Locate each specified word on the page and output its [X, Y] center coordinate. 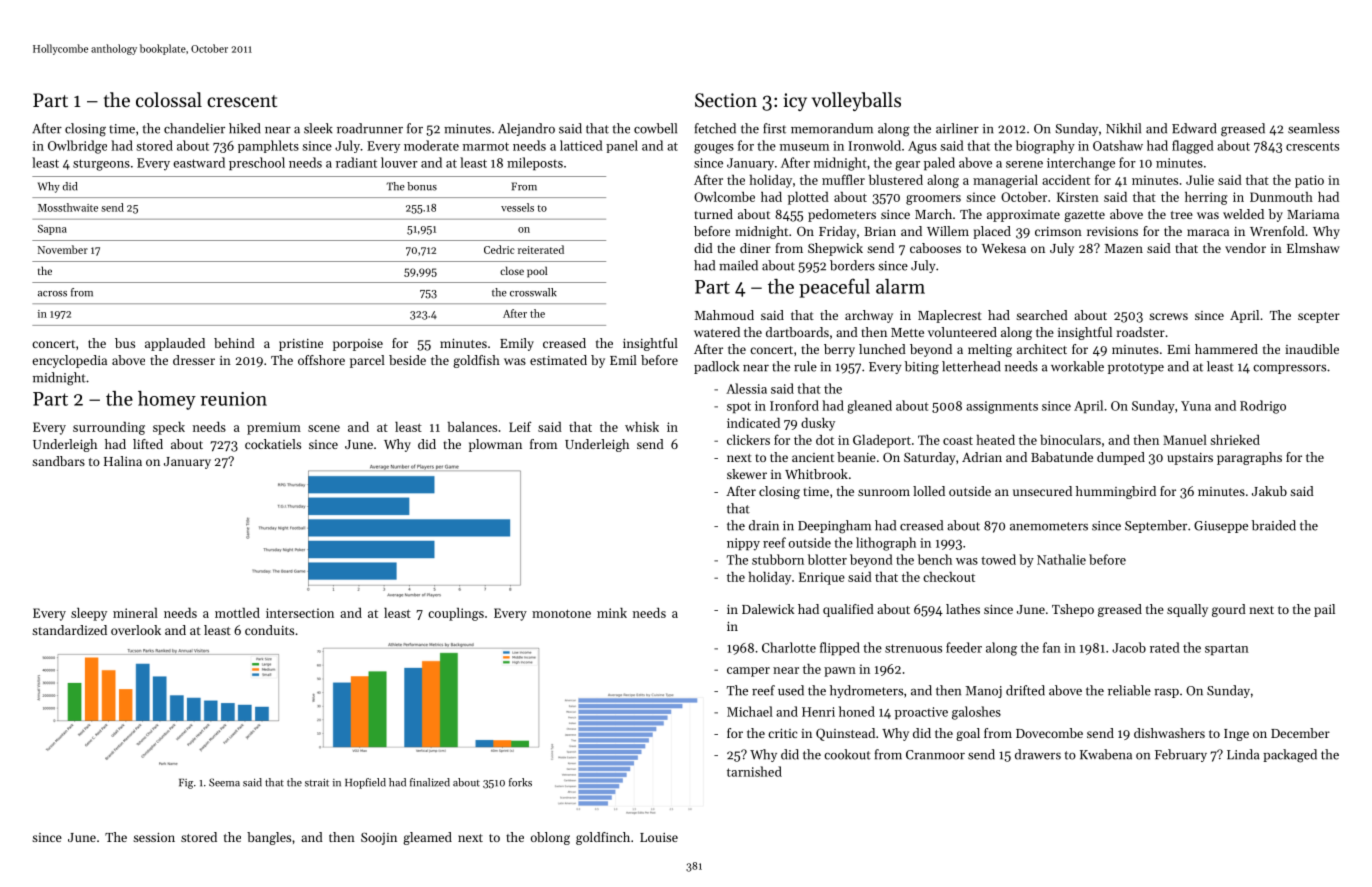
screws [1168, 316]
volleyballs [856, 101]
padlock [716, 367]
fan [1052, 647]
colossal [169, 99]
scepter [1319, 317]
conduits [269, 630]
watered [717, 332]
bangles [269, 838]
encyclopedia [69, 361]
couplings [456, 614]
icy [795, 102]
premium [274, 428]
